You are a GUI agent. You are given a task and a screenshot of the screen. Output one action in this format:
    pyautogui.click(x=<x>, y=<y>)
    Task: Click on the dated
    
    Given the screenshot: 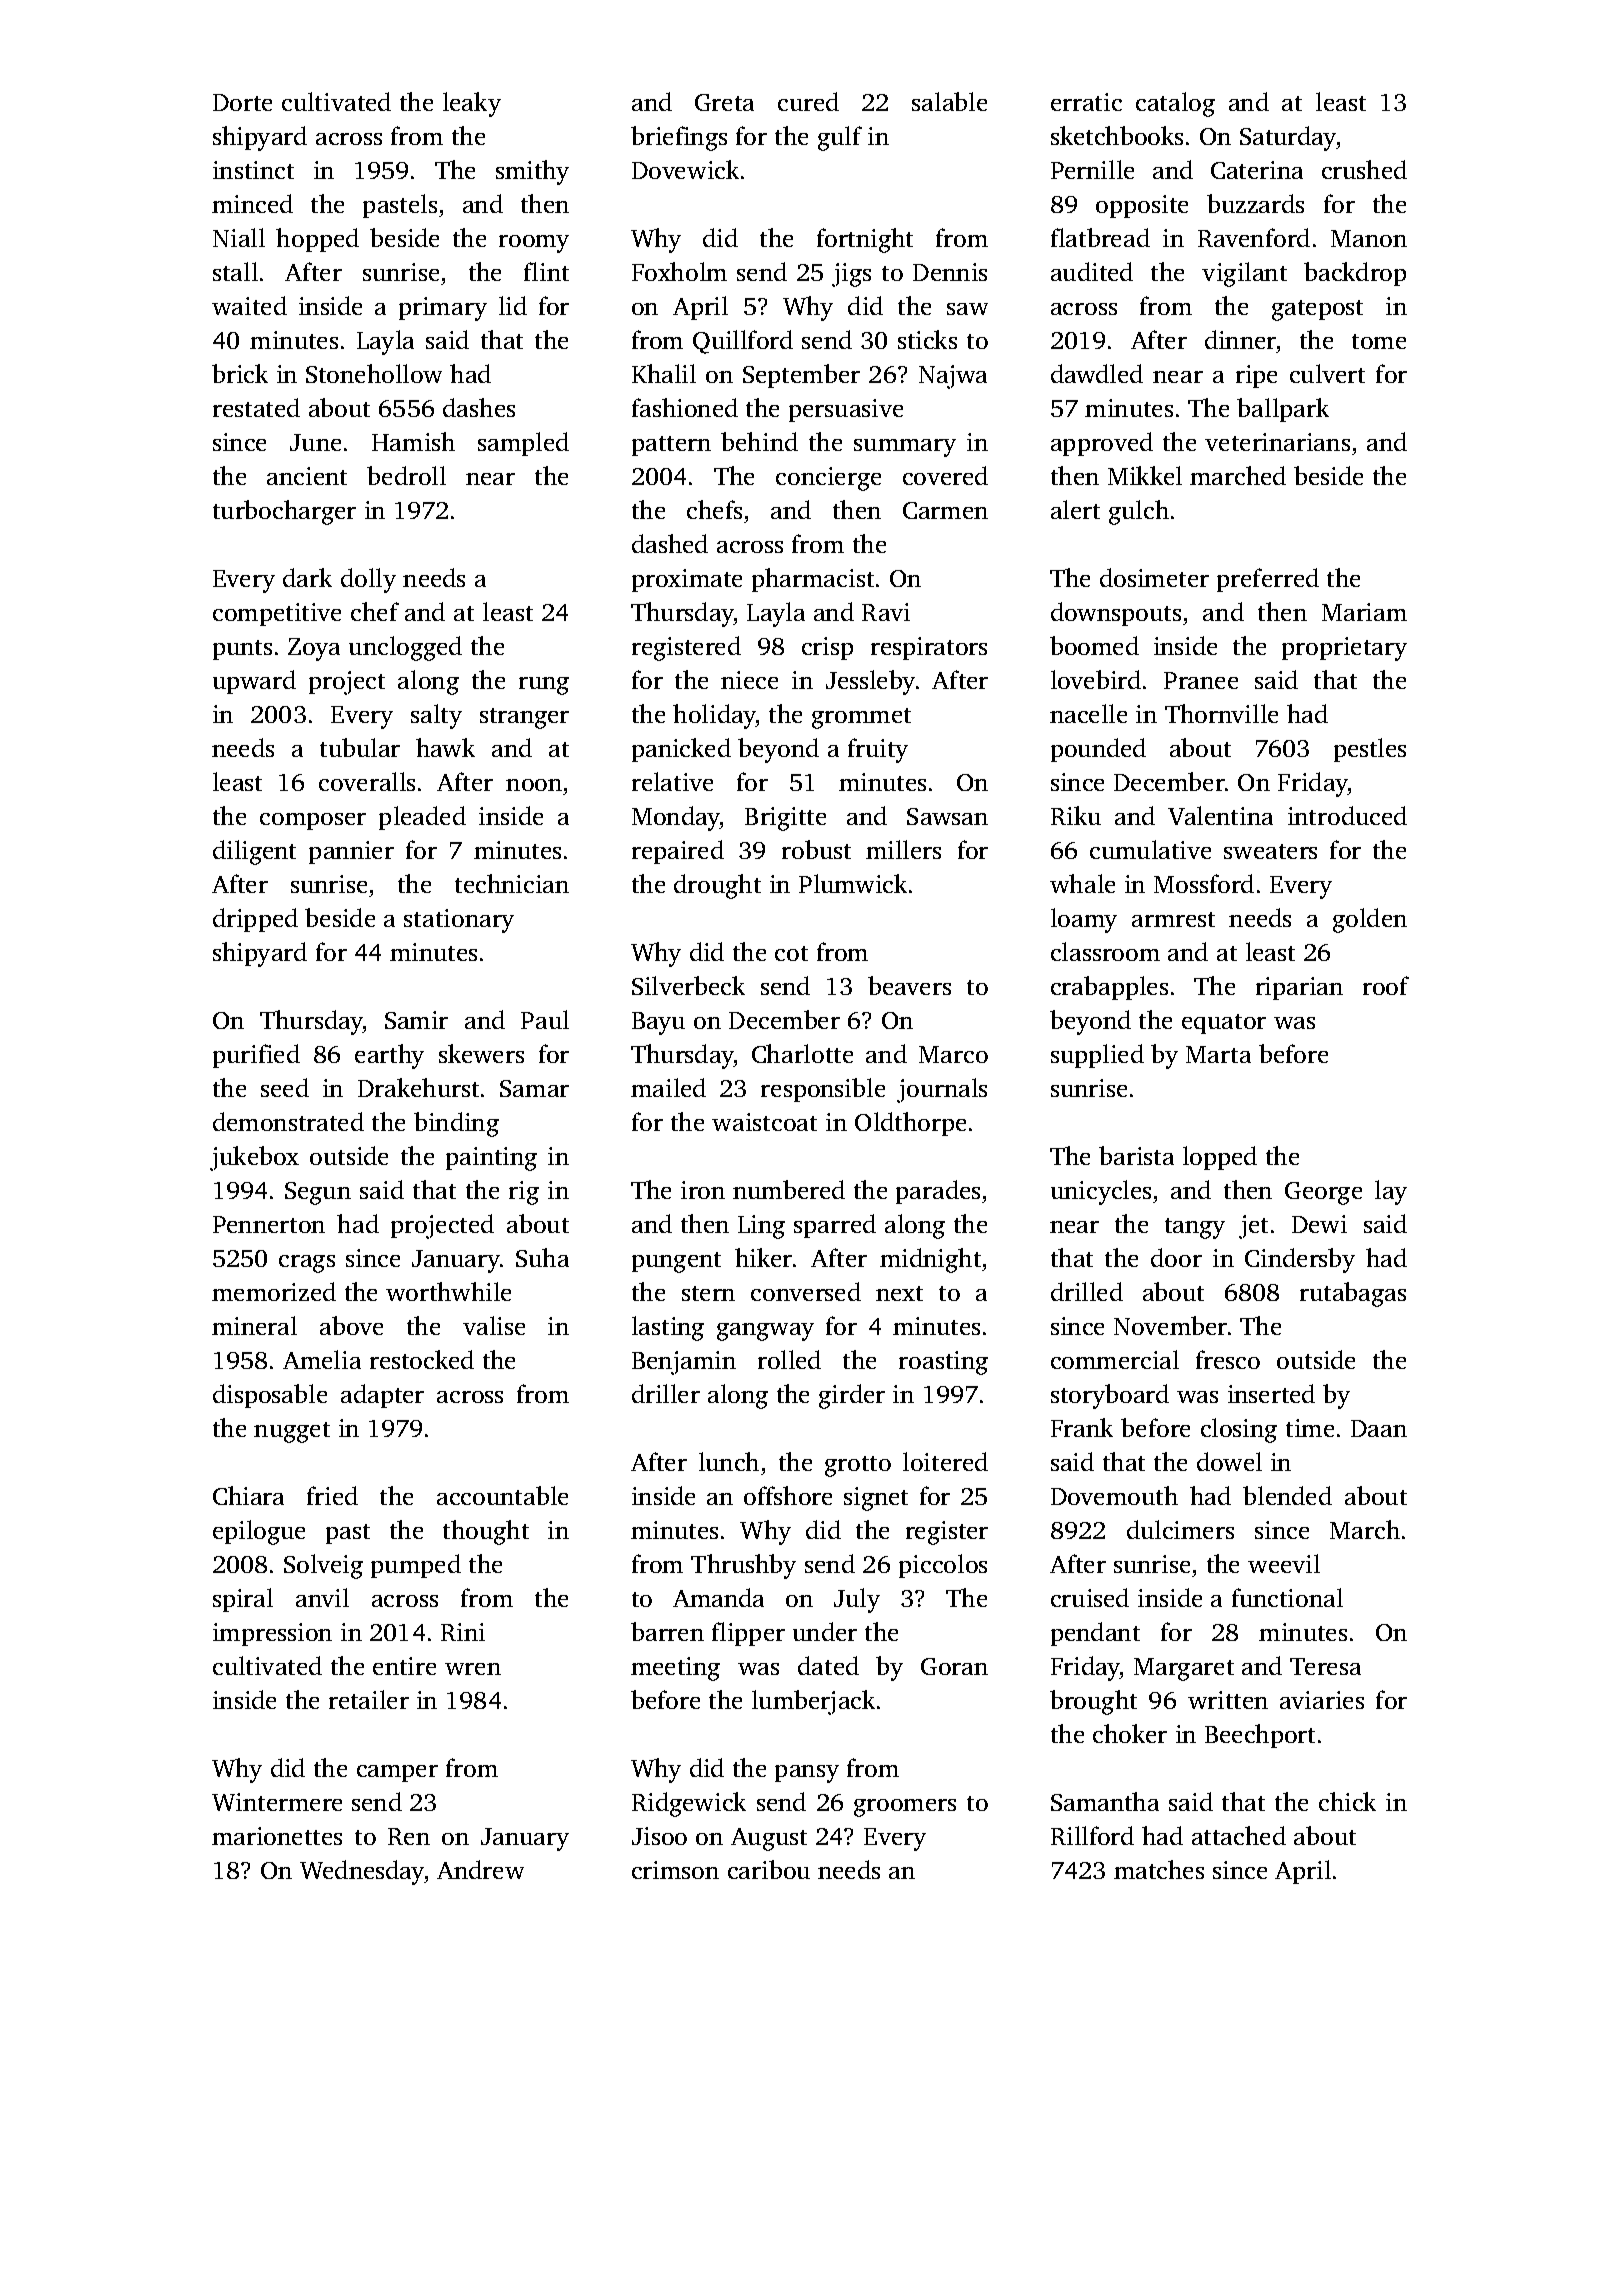 What is the action you would take?
    pyautogui.click(x=828, y=1665)
